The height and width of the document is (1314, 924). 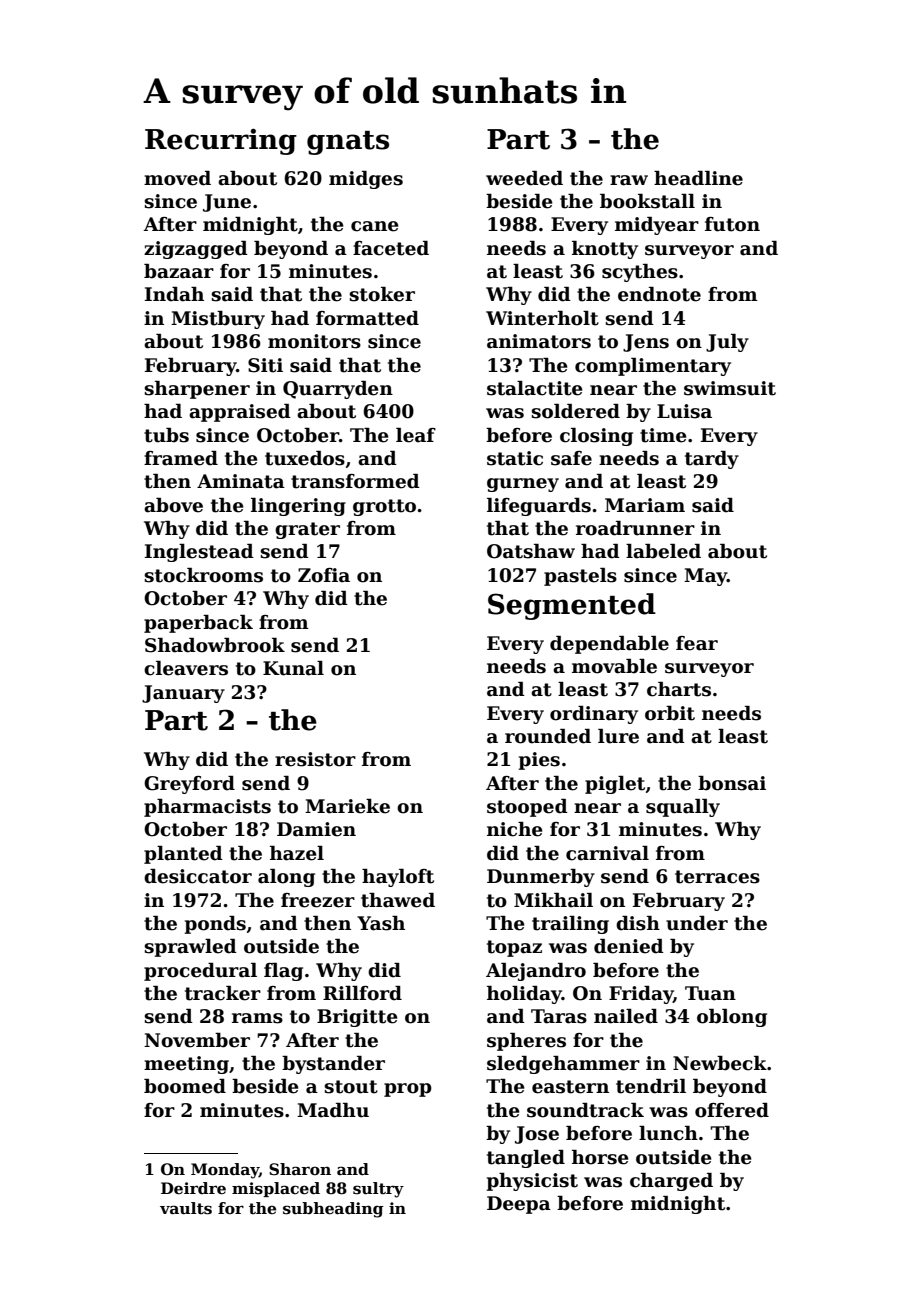 I want to click on Monday, so click(x=225, y=1171).
